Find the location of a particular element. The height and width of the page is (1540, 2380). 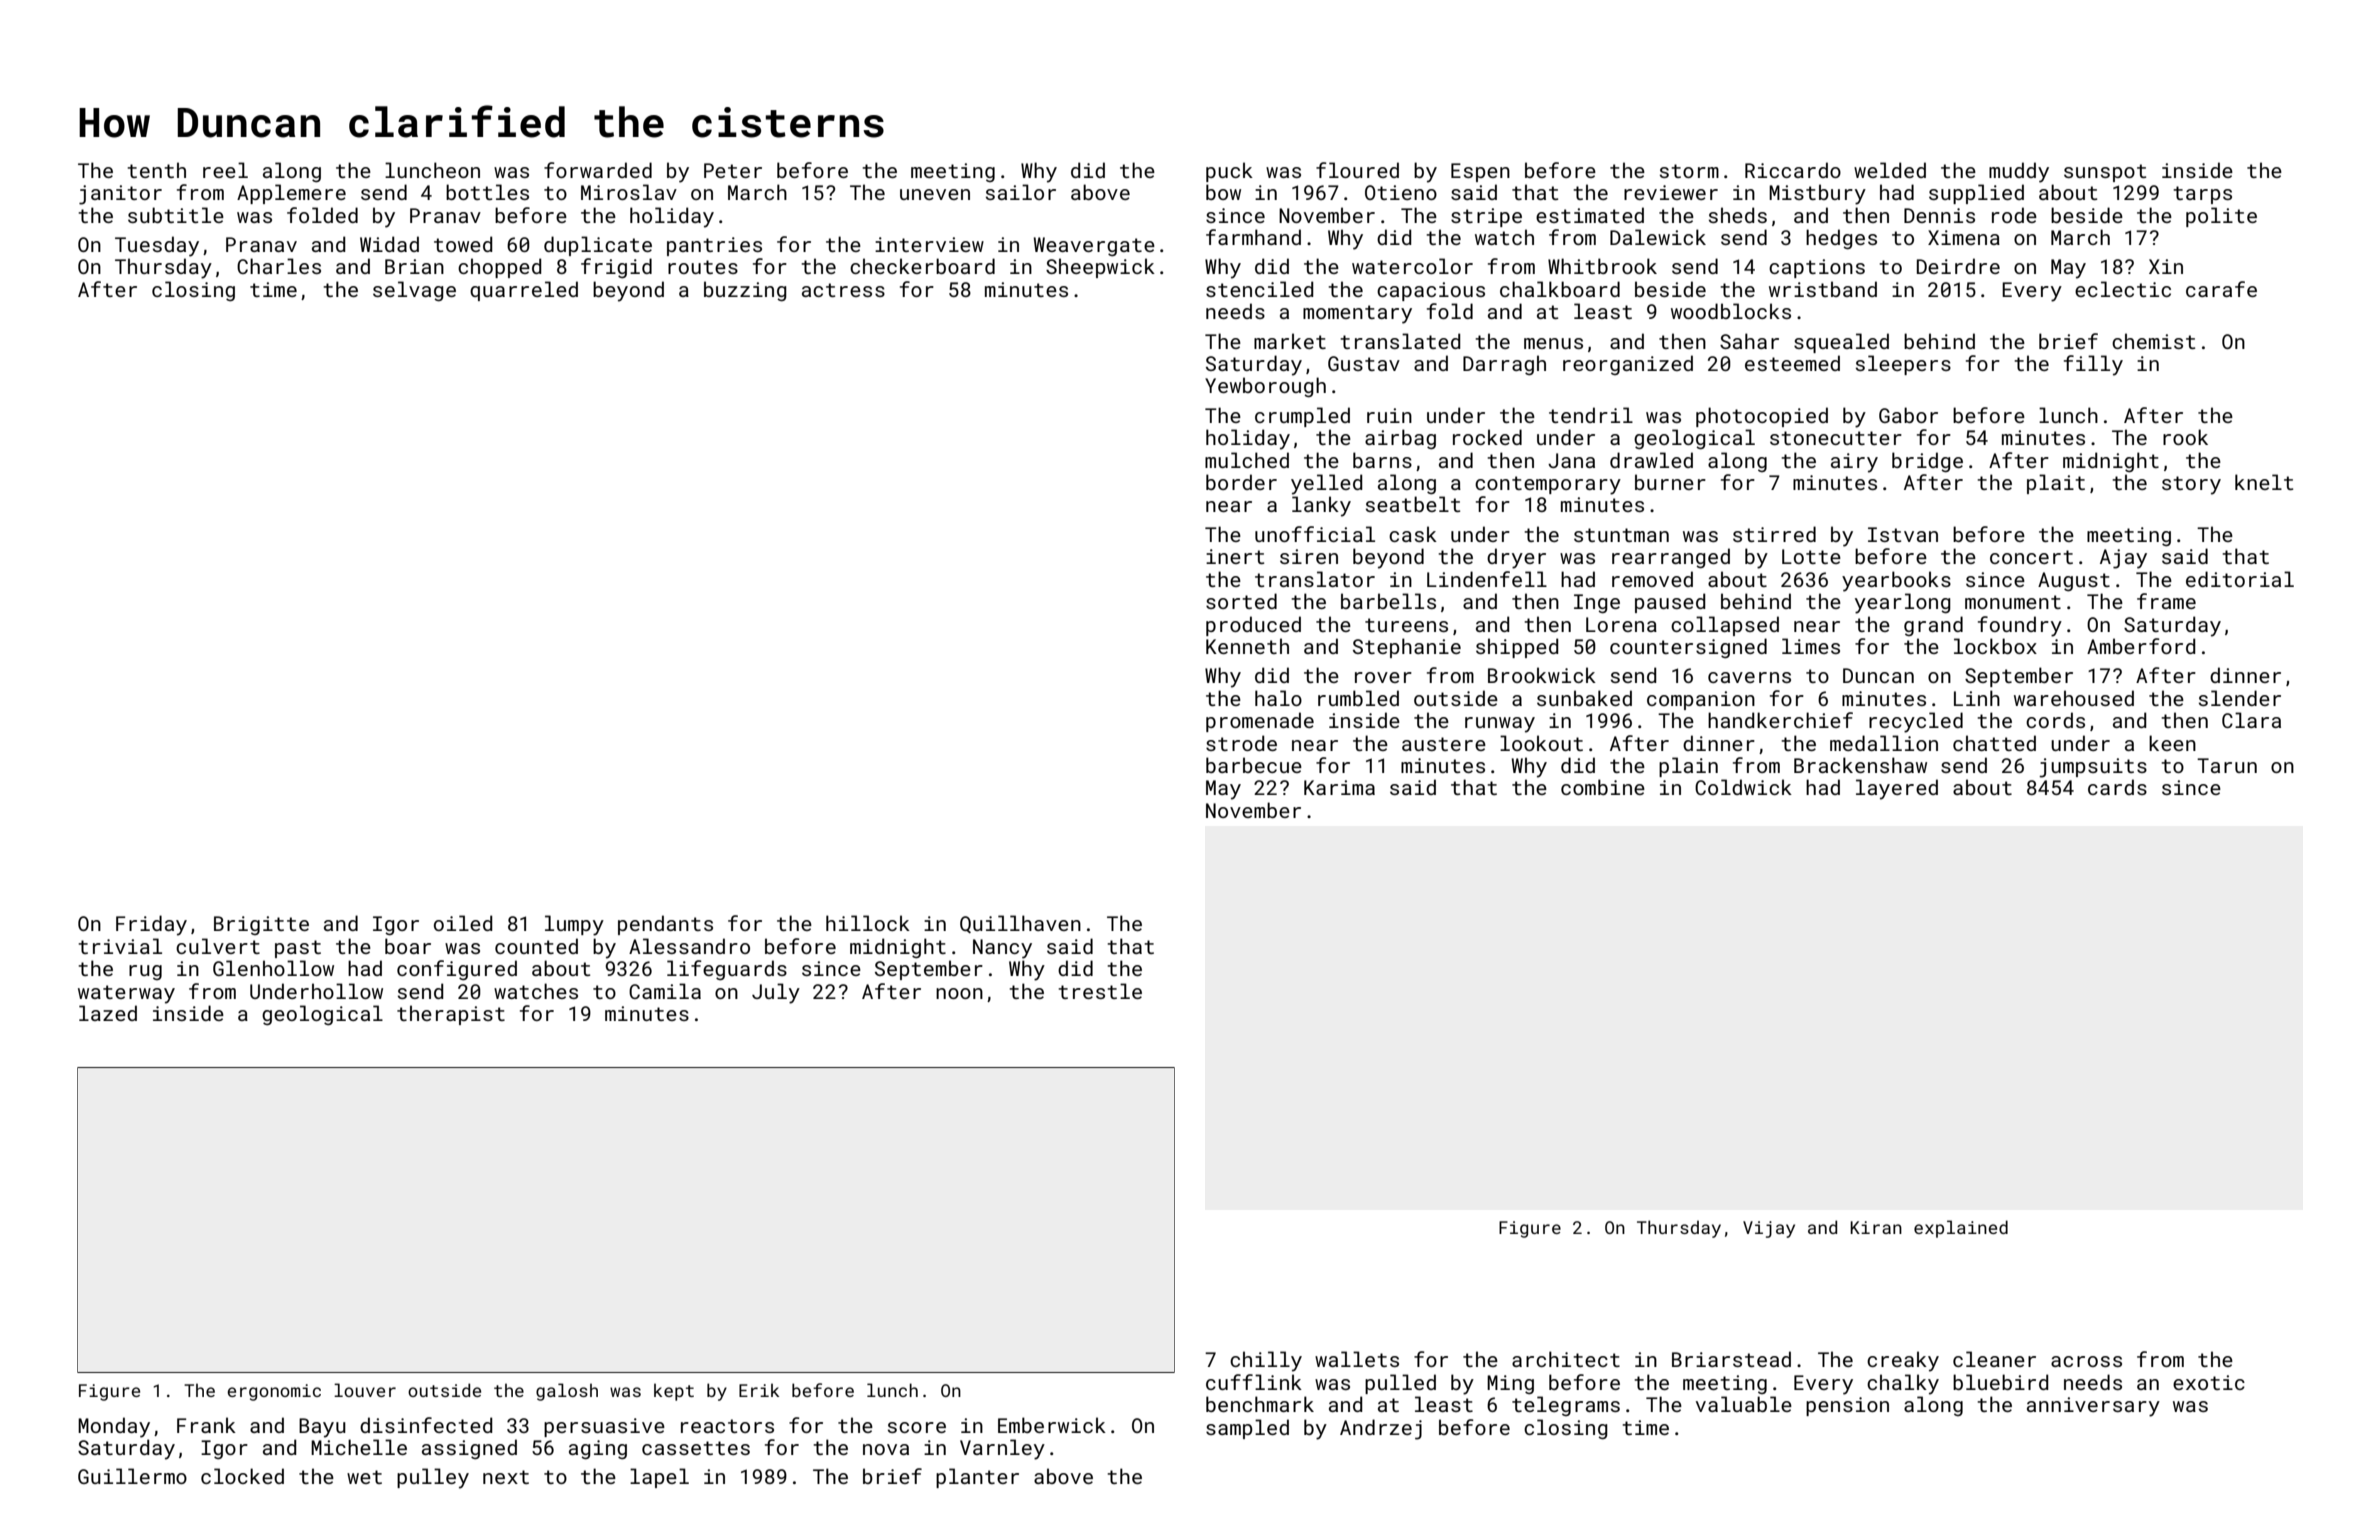

kept is located at coordinates (674, 1392).
